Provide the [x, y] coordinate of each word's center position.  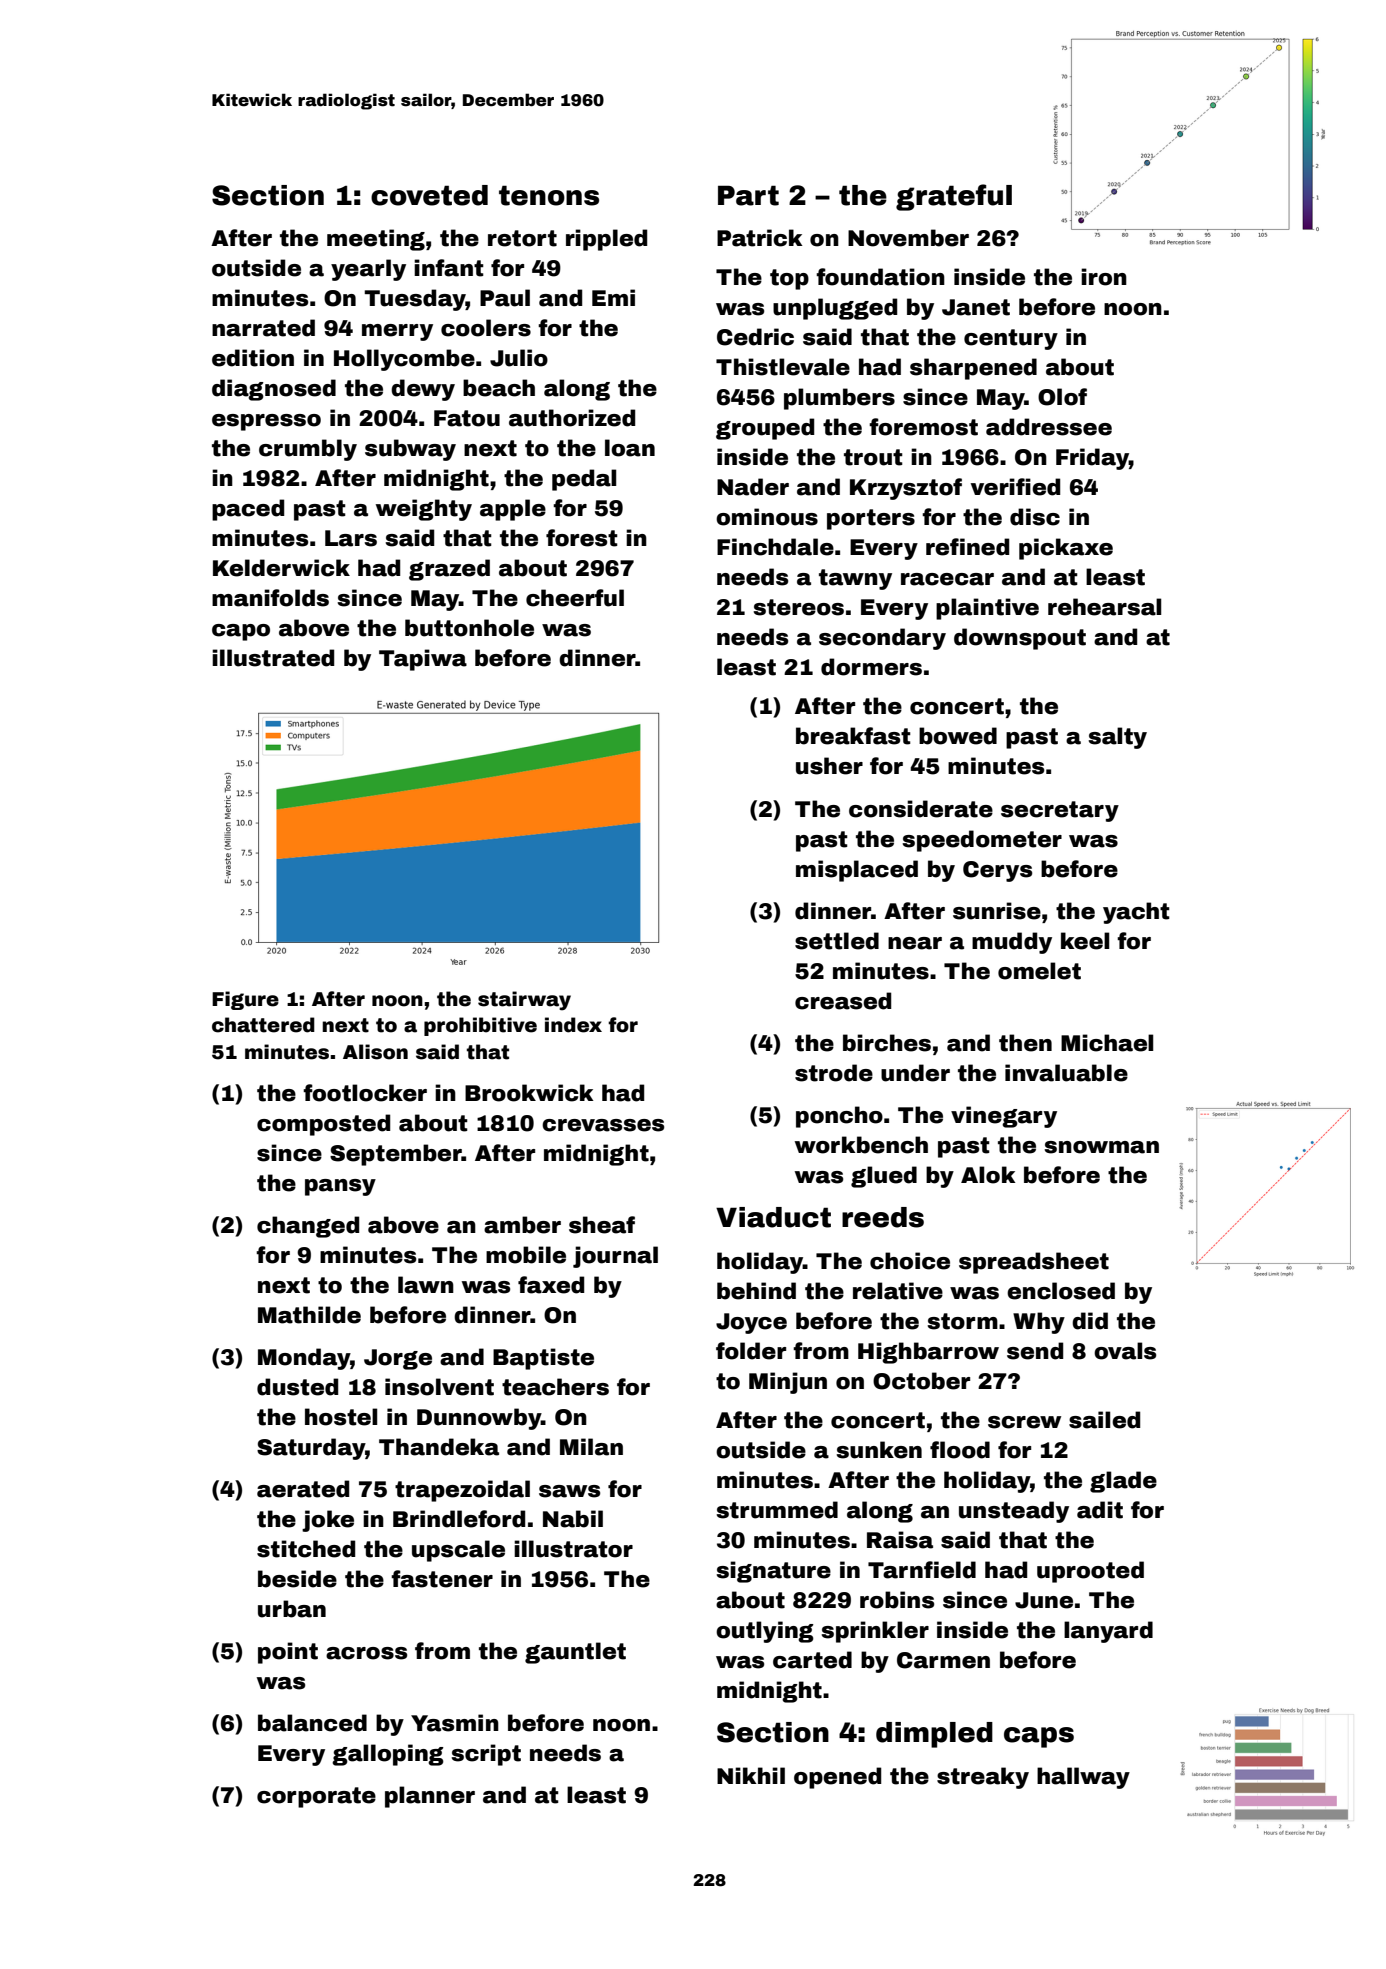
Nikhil [751, 1775]
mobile [526, 1255]
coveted [429, 195]
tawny [855, 579]
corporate [316, 1797]
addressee [1049, 427]
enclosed [1061, 1291]
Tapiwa [423, 660]
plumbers [839, 399]
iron [1104, 277]
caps [1039, 1737]
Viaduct [773, 1217]
